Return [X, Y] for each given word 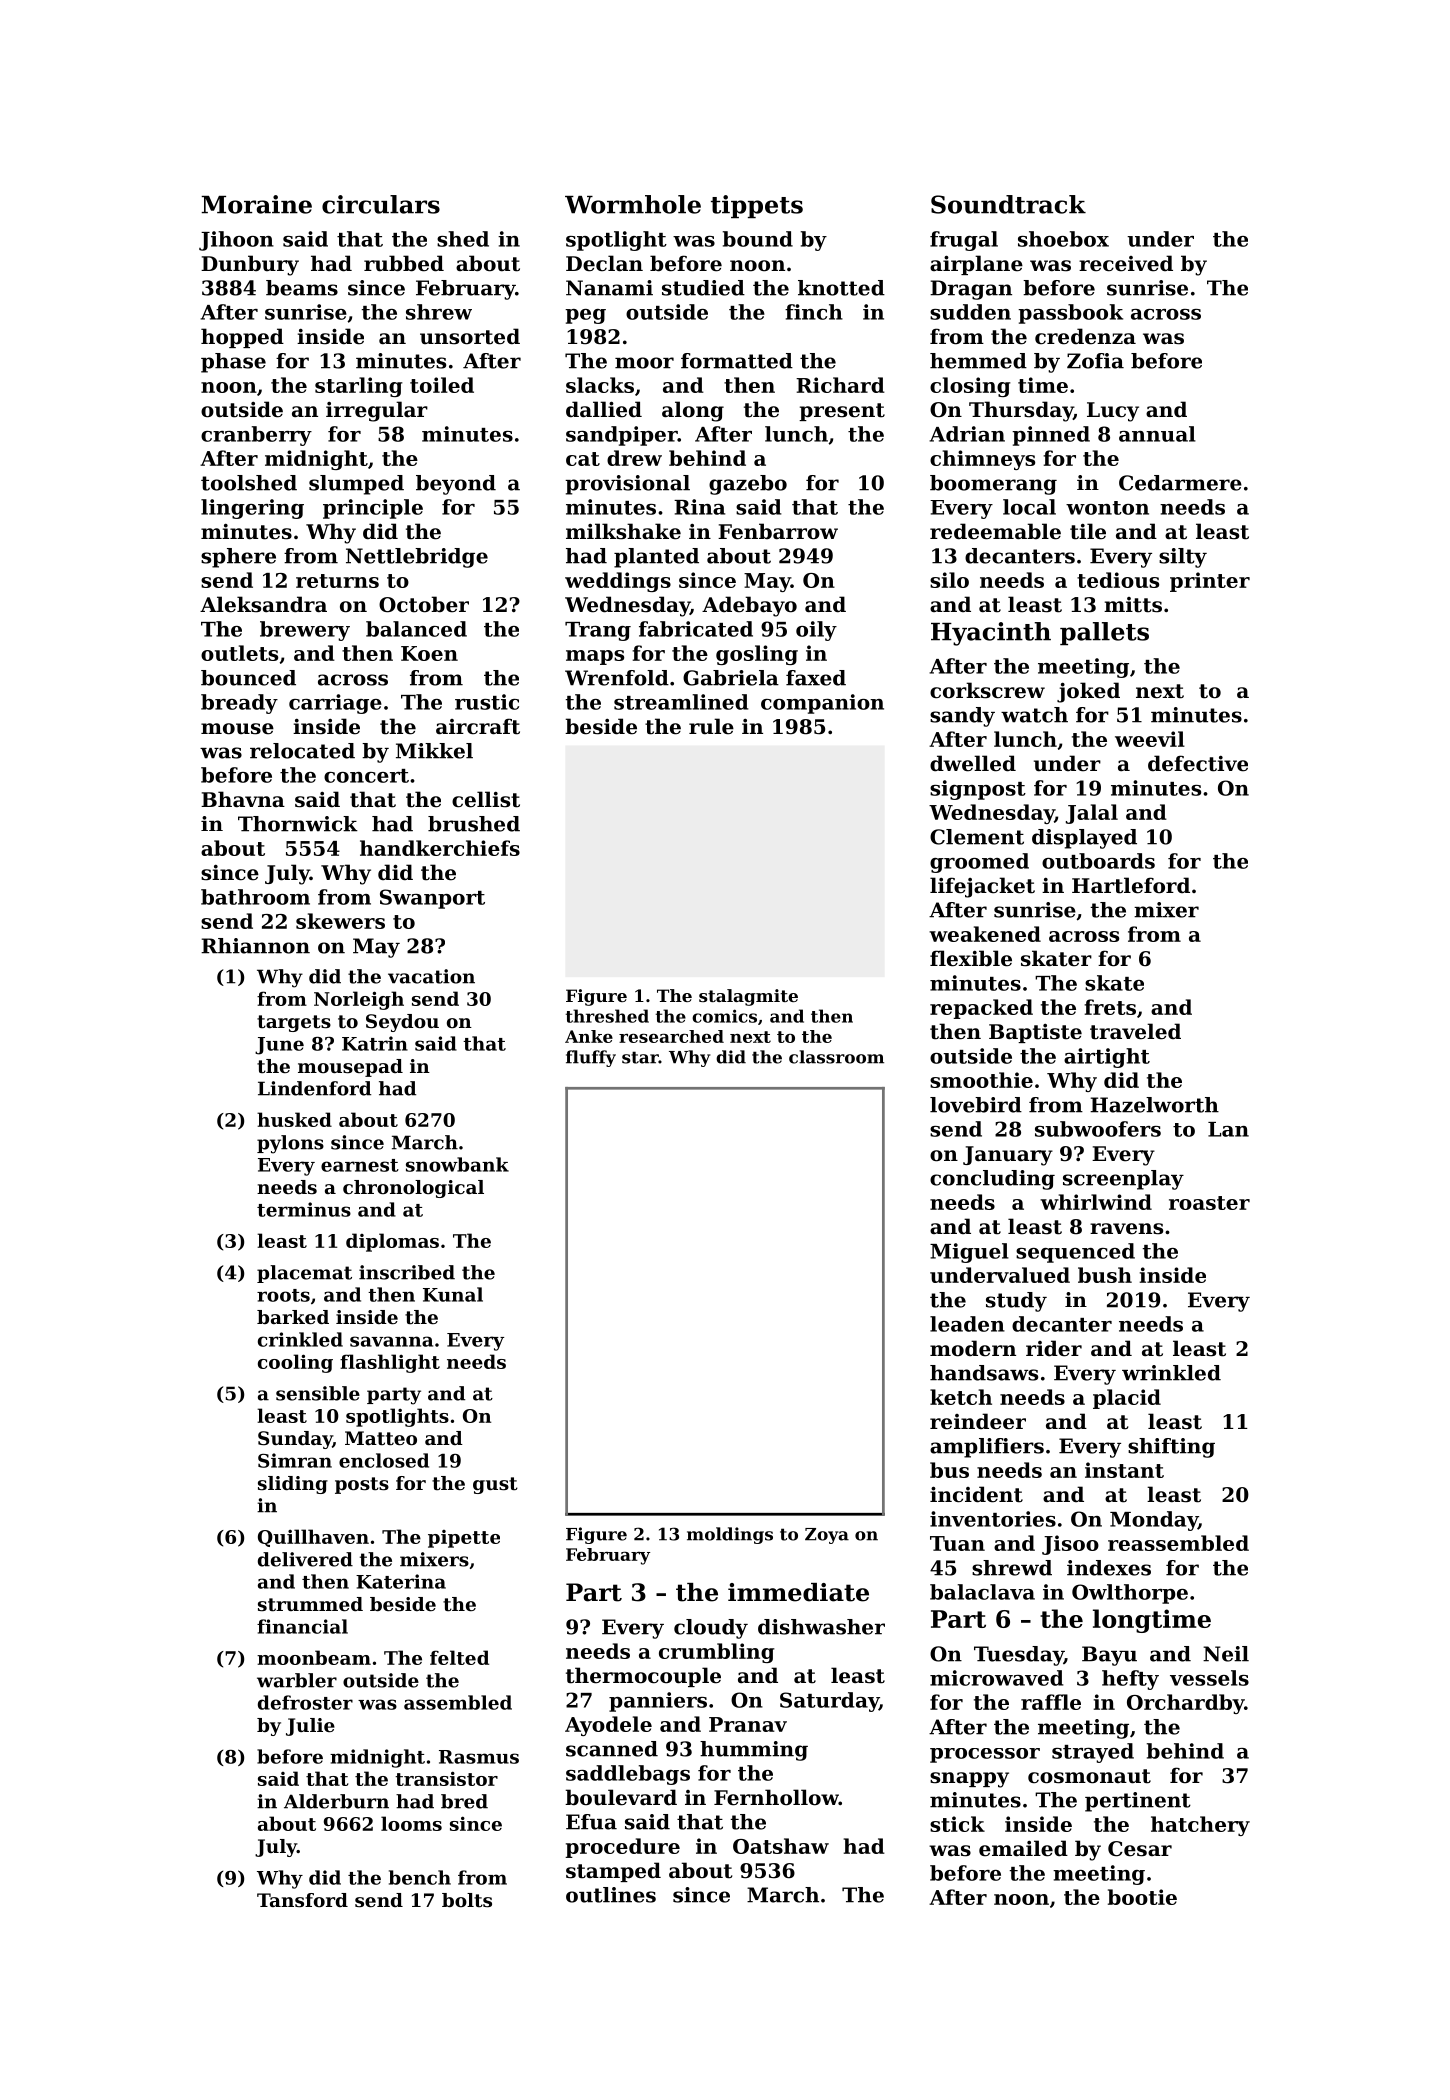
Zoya [827, 1536]
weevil [1150, 739]
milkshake [623, 531]
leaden [967, 1324]
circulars [381, 204]
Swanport [432, 899]
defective [1198, 763]
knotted [841, 288]
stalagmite [748, 997]
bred [464, 1801]
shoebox [1063, 239]
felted [459, 1657]
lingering [252, 509]
